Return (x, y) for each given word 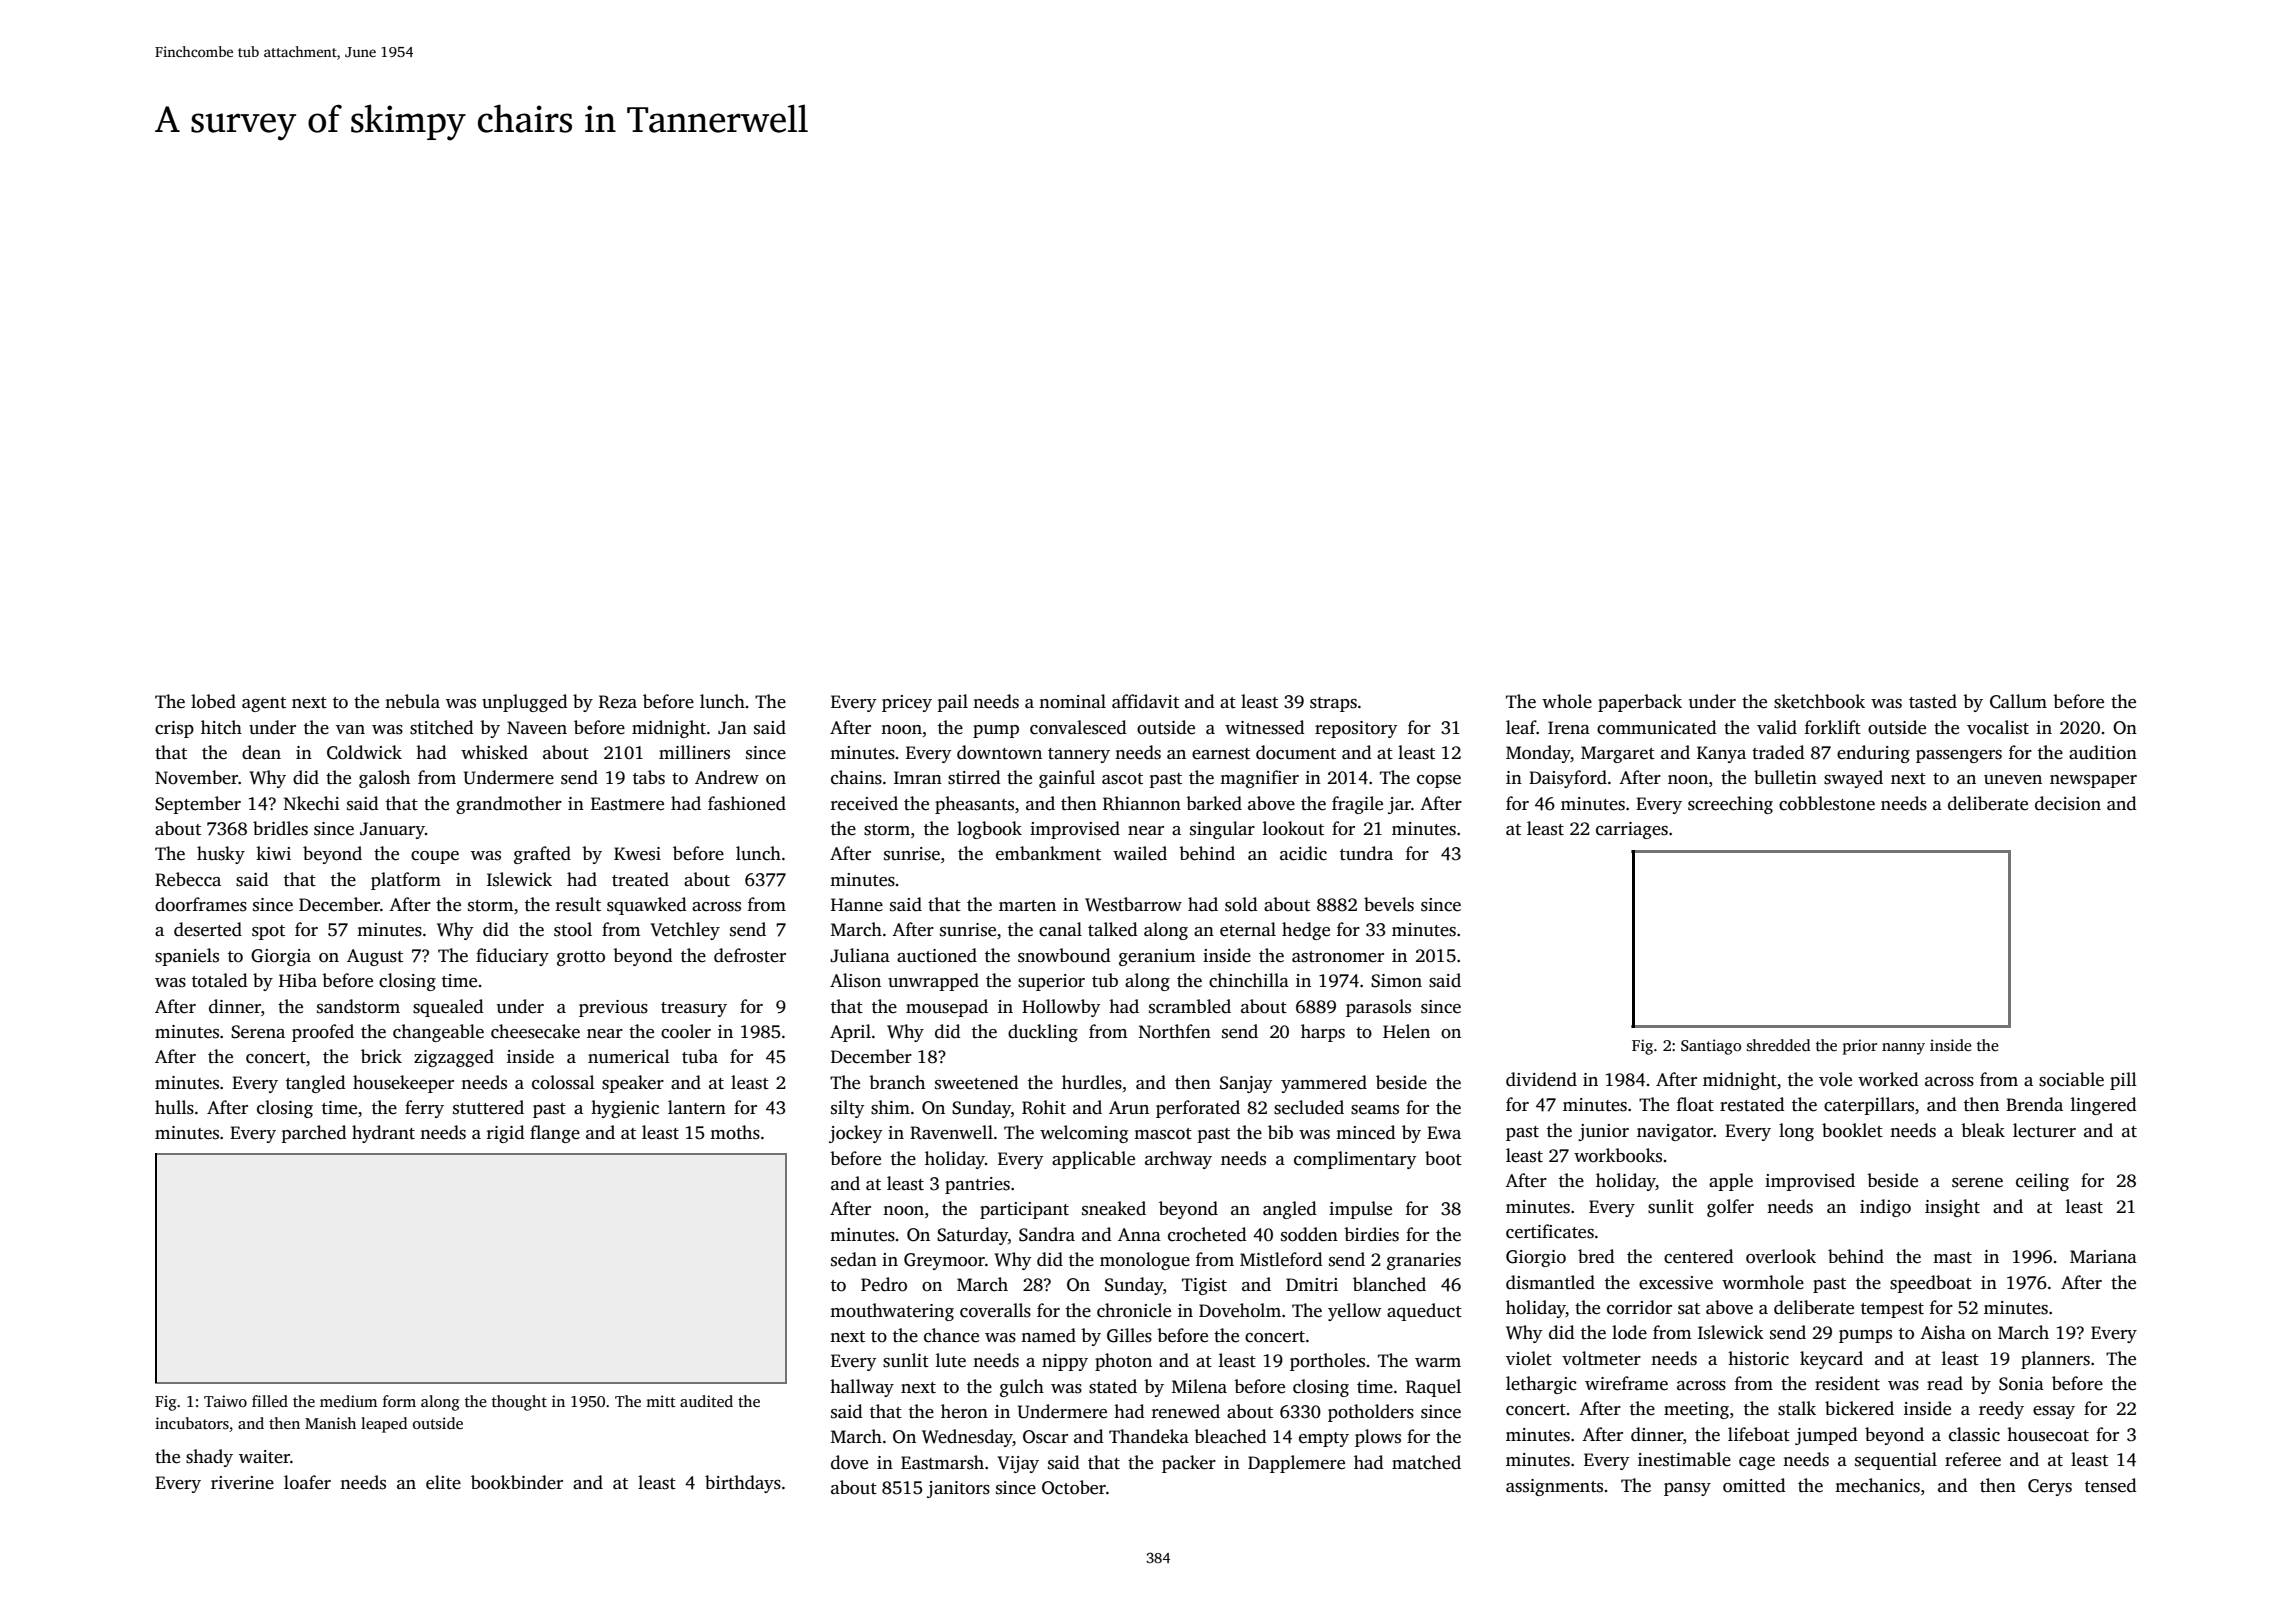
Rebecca (188, 879)
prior (1860, 1047)
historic (1758, 1358)
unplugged (525, 703)
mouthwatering (892, 1312)
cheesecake (535, 1031)
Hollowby (1061, 1008)
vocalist (1998, 727)
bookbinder (517, 1482)
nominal (1072, 701)
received (864, 803)
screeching (1730, 805)
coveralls (995, 1310)
